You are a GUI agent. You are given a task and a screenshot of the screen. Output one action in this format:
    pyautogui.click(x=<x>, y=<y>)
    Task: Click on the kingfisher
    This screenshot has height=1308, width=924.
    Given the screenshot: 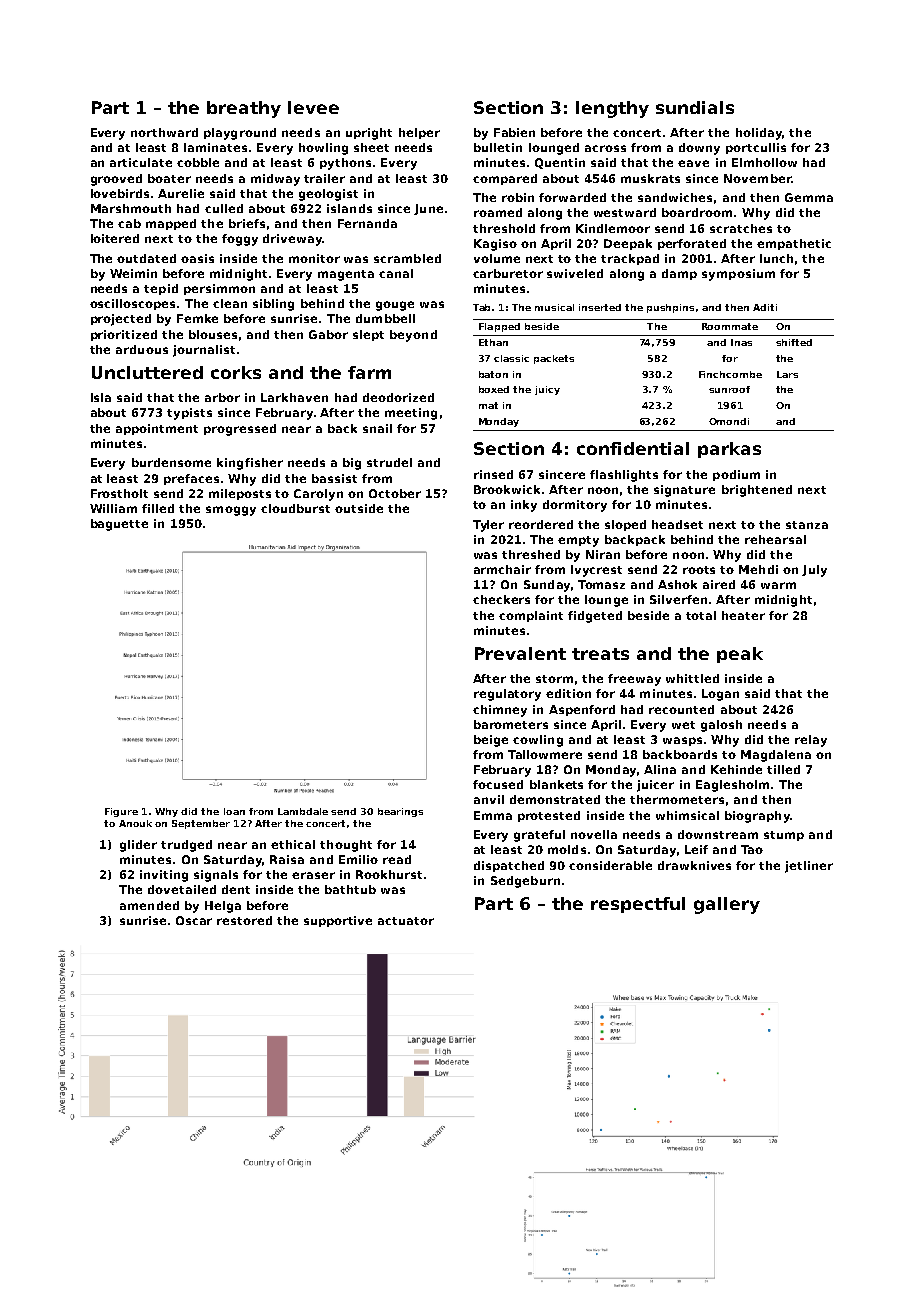 What is the action you would take?
    pyautogui.click(x=250, y=464)
